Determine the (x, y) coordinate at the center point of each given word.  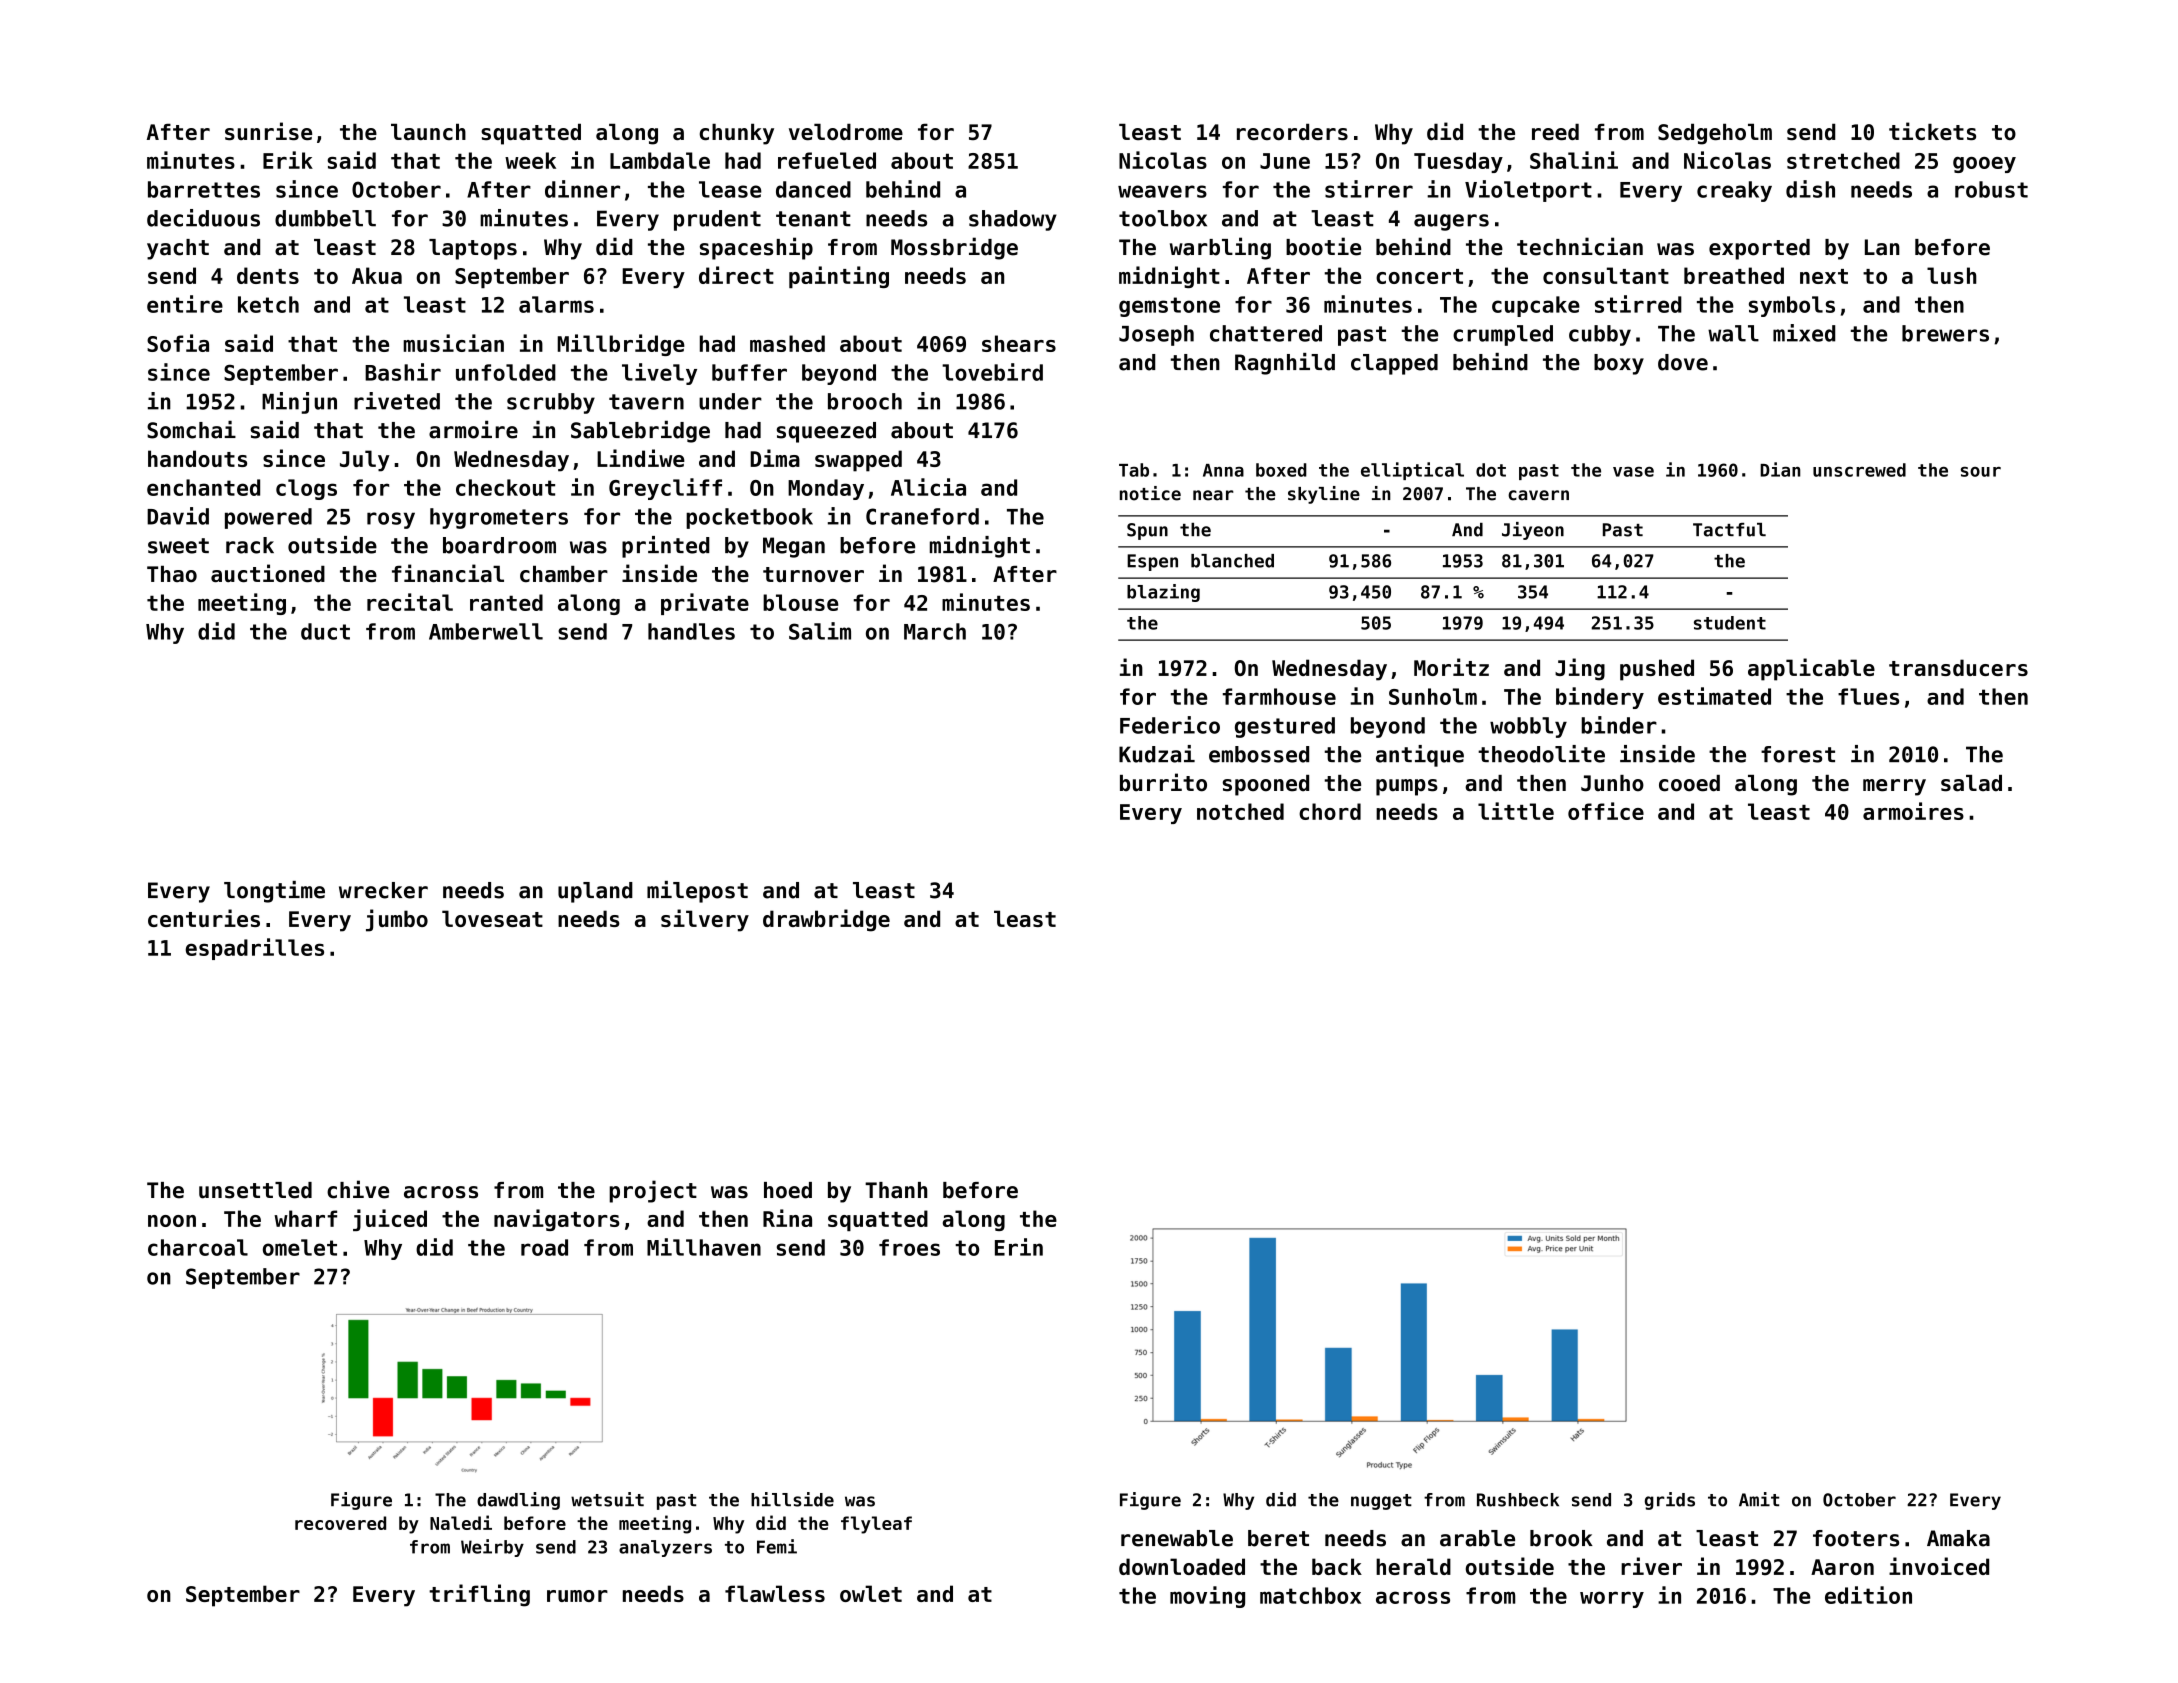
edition (1868, 1595)
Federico (1170, 725)
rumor (577, 1596)
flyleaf (876, 1525)
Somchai (191, 430)
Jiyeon (1533, 531)
